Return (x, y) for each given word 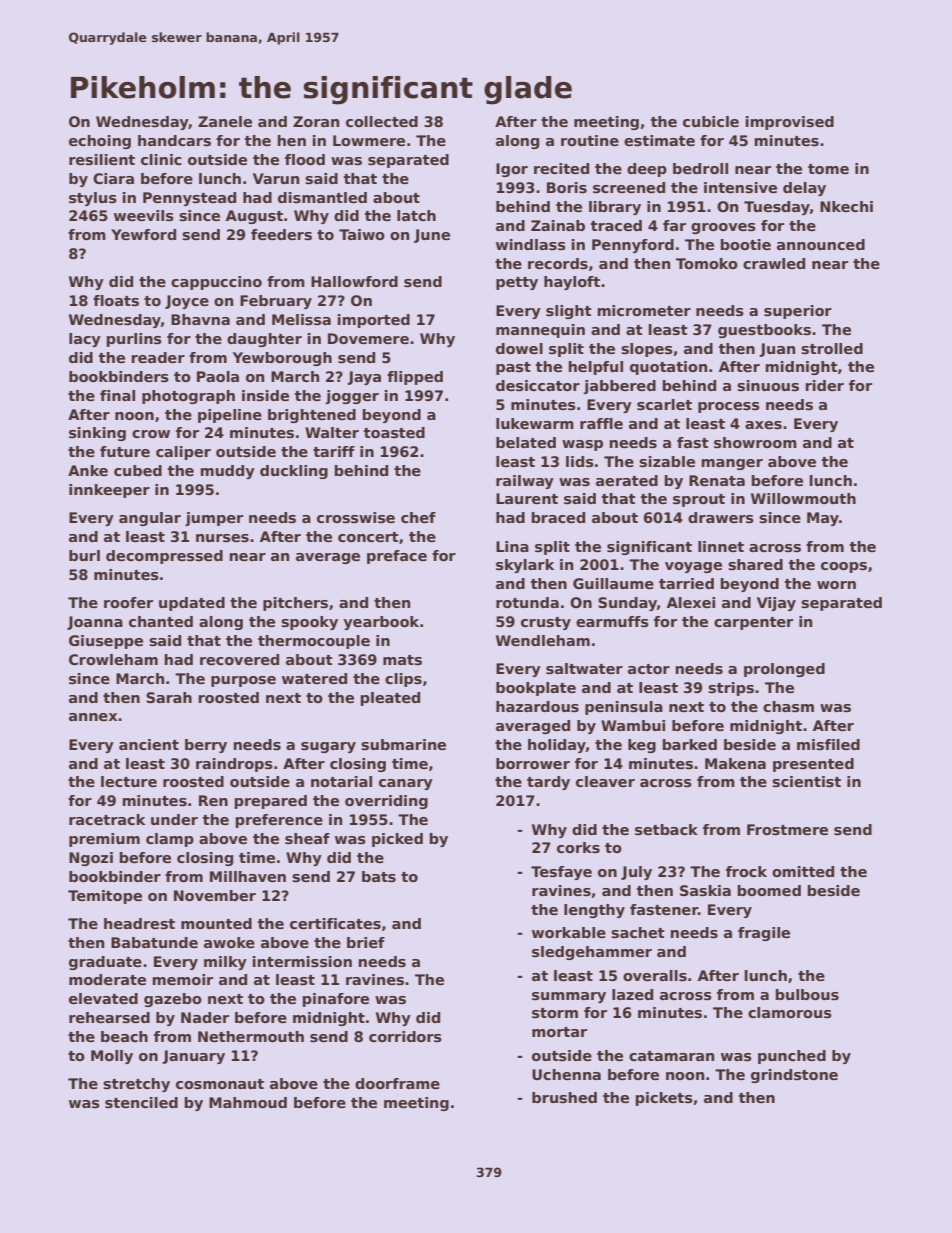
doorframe (397, 1083)
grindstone (794, 1076)
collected (382, 121)
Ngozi (91, 859)
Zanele (225, 121)
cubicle (711, 121)
